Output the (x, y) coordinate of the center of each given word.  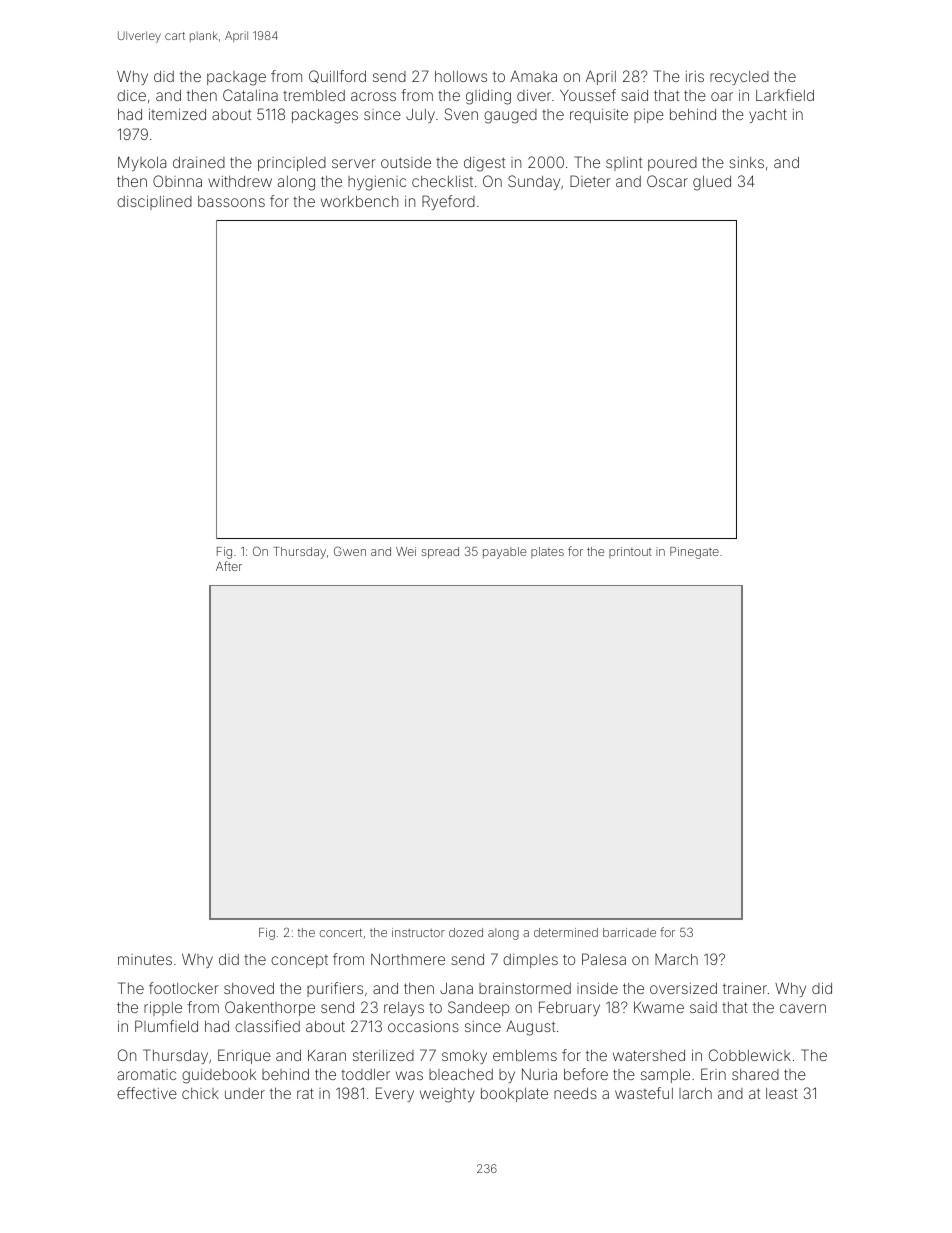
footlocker (184, 988)
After (229, 566)
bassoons (231, 201)
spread (440, 553)
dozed (466, 932)
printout (630, 552)
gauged (510, 116)
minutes (145, 959)
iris (695, 76)
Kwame (659, 1007)
